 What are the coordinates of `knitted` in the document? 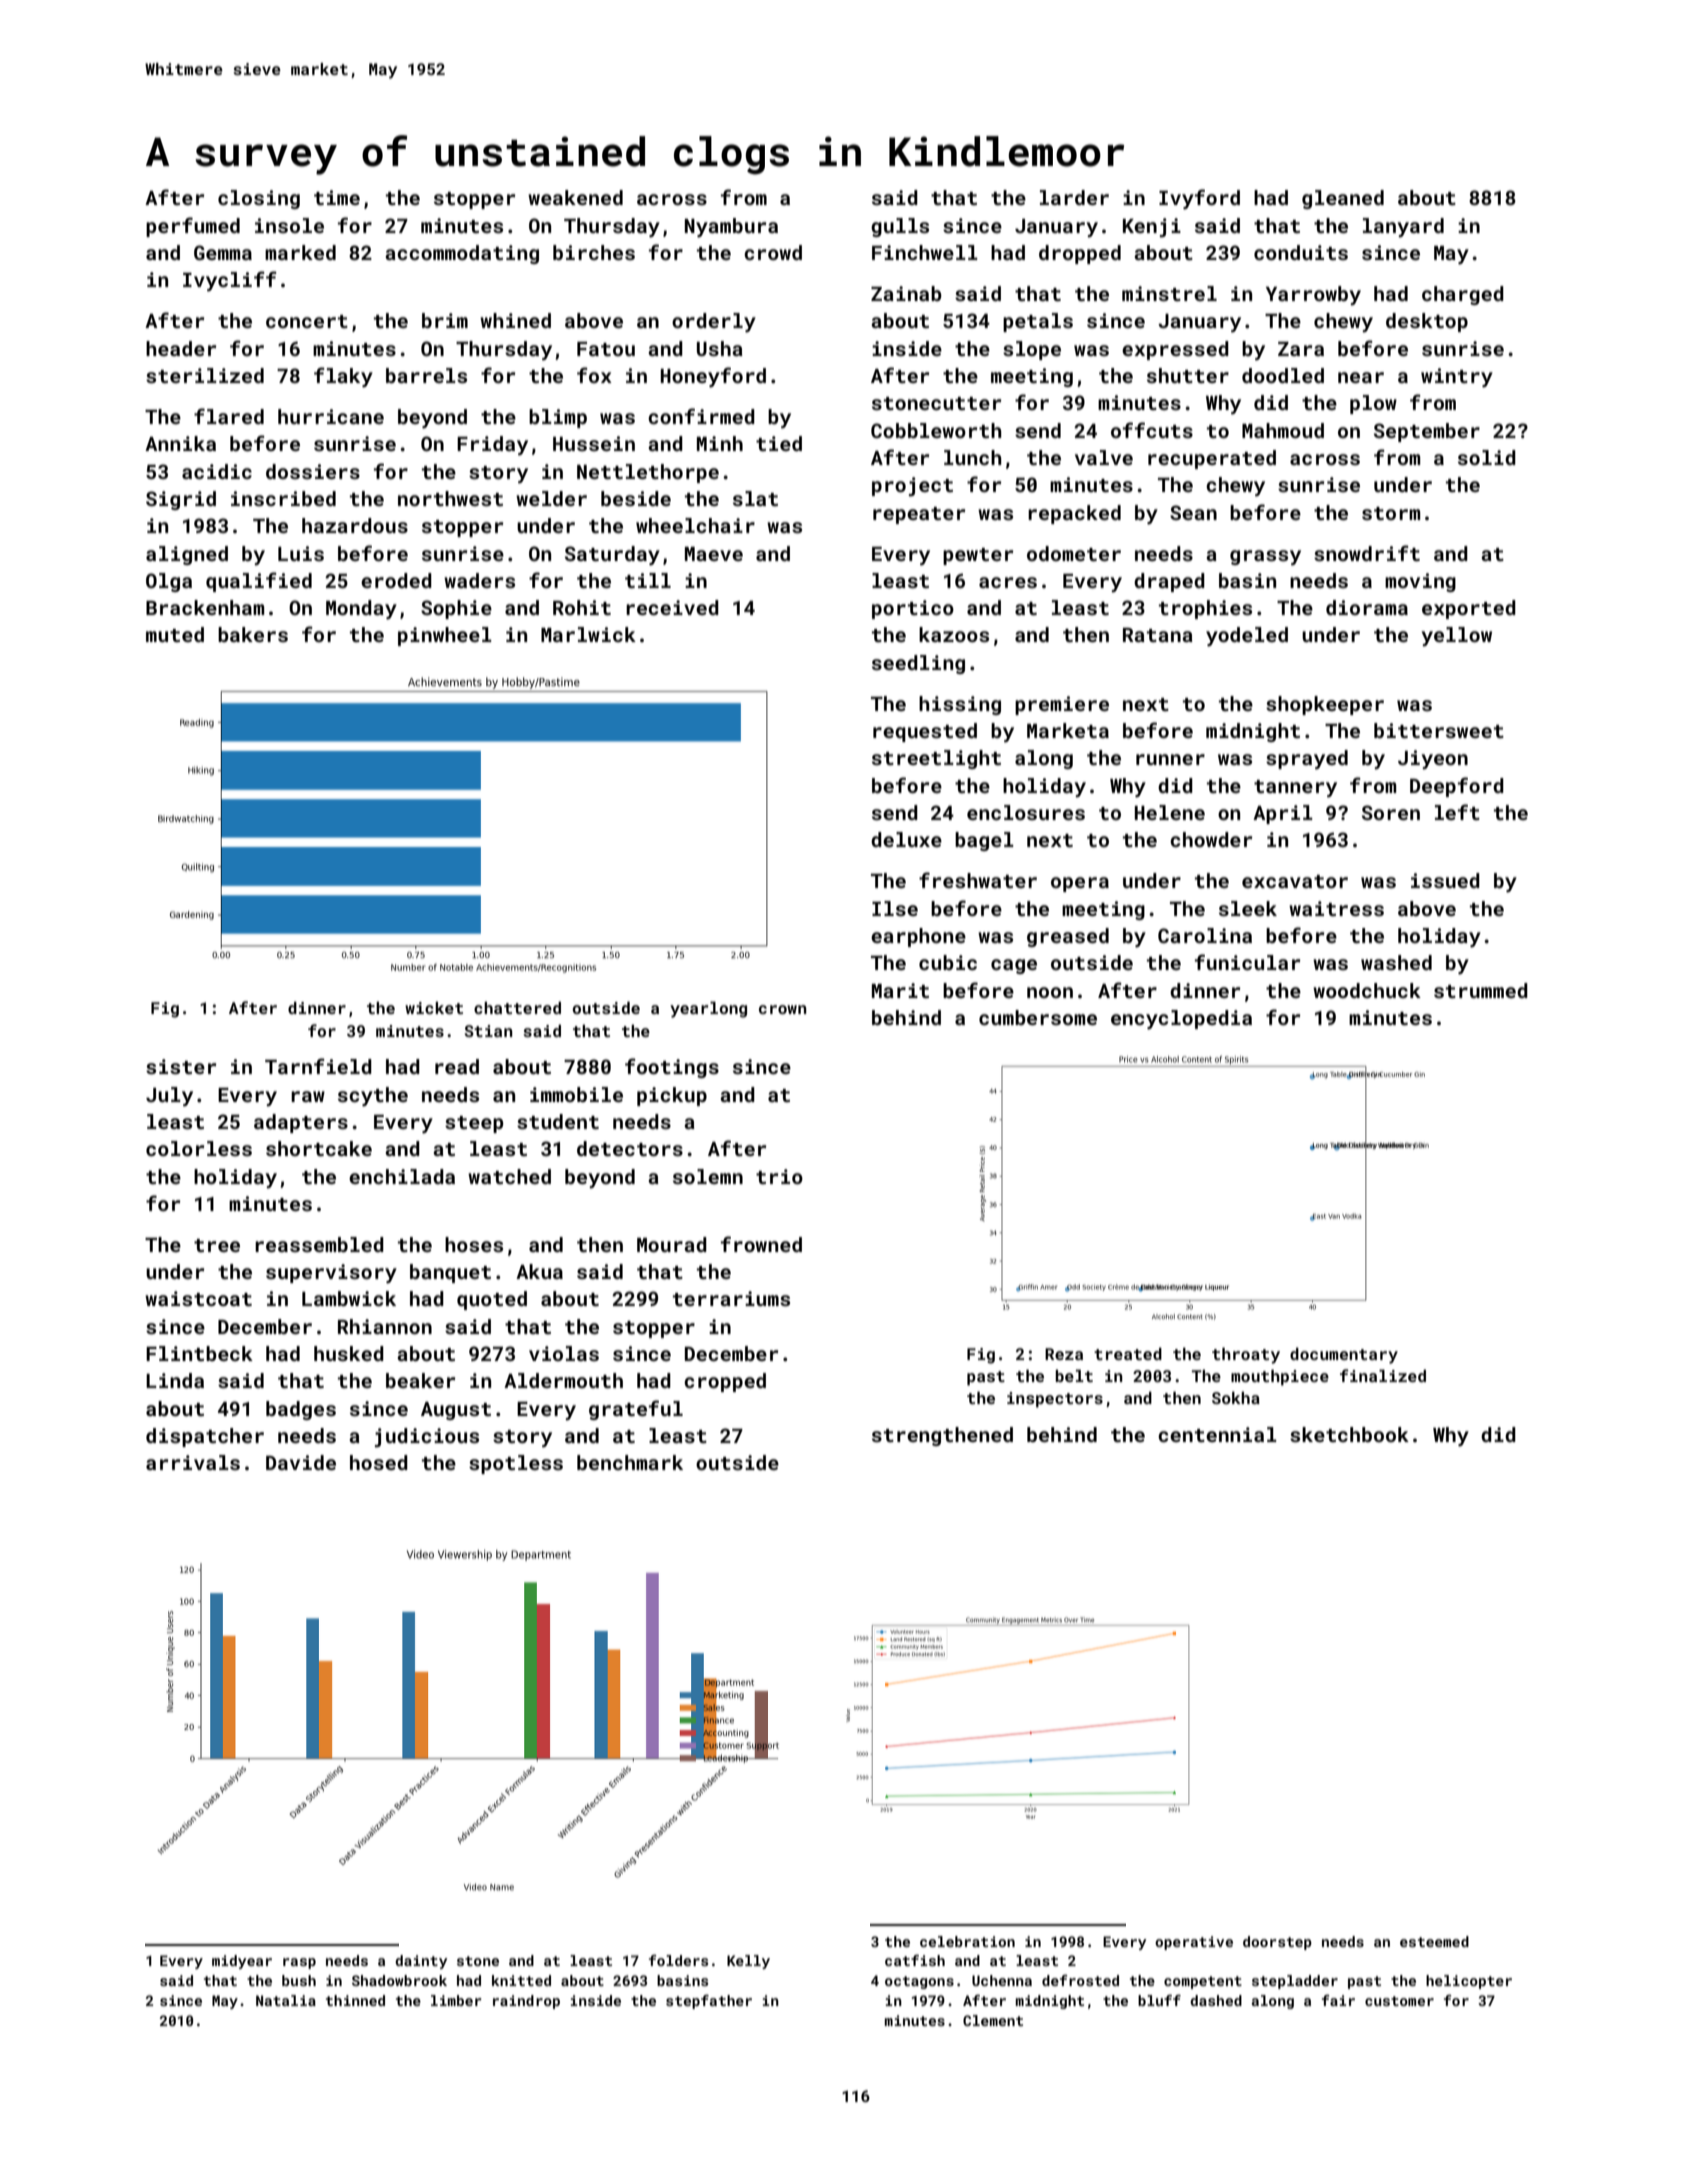 It's located at (521, 1980).
